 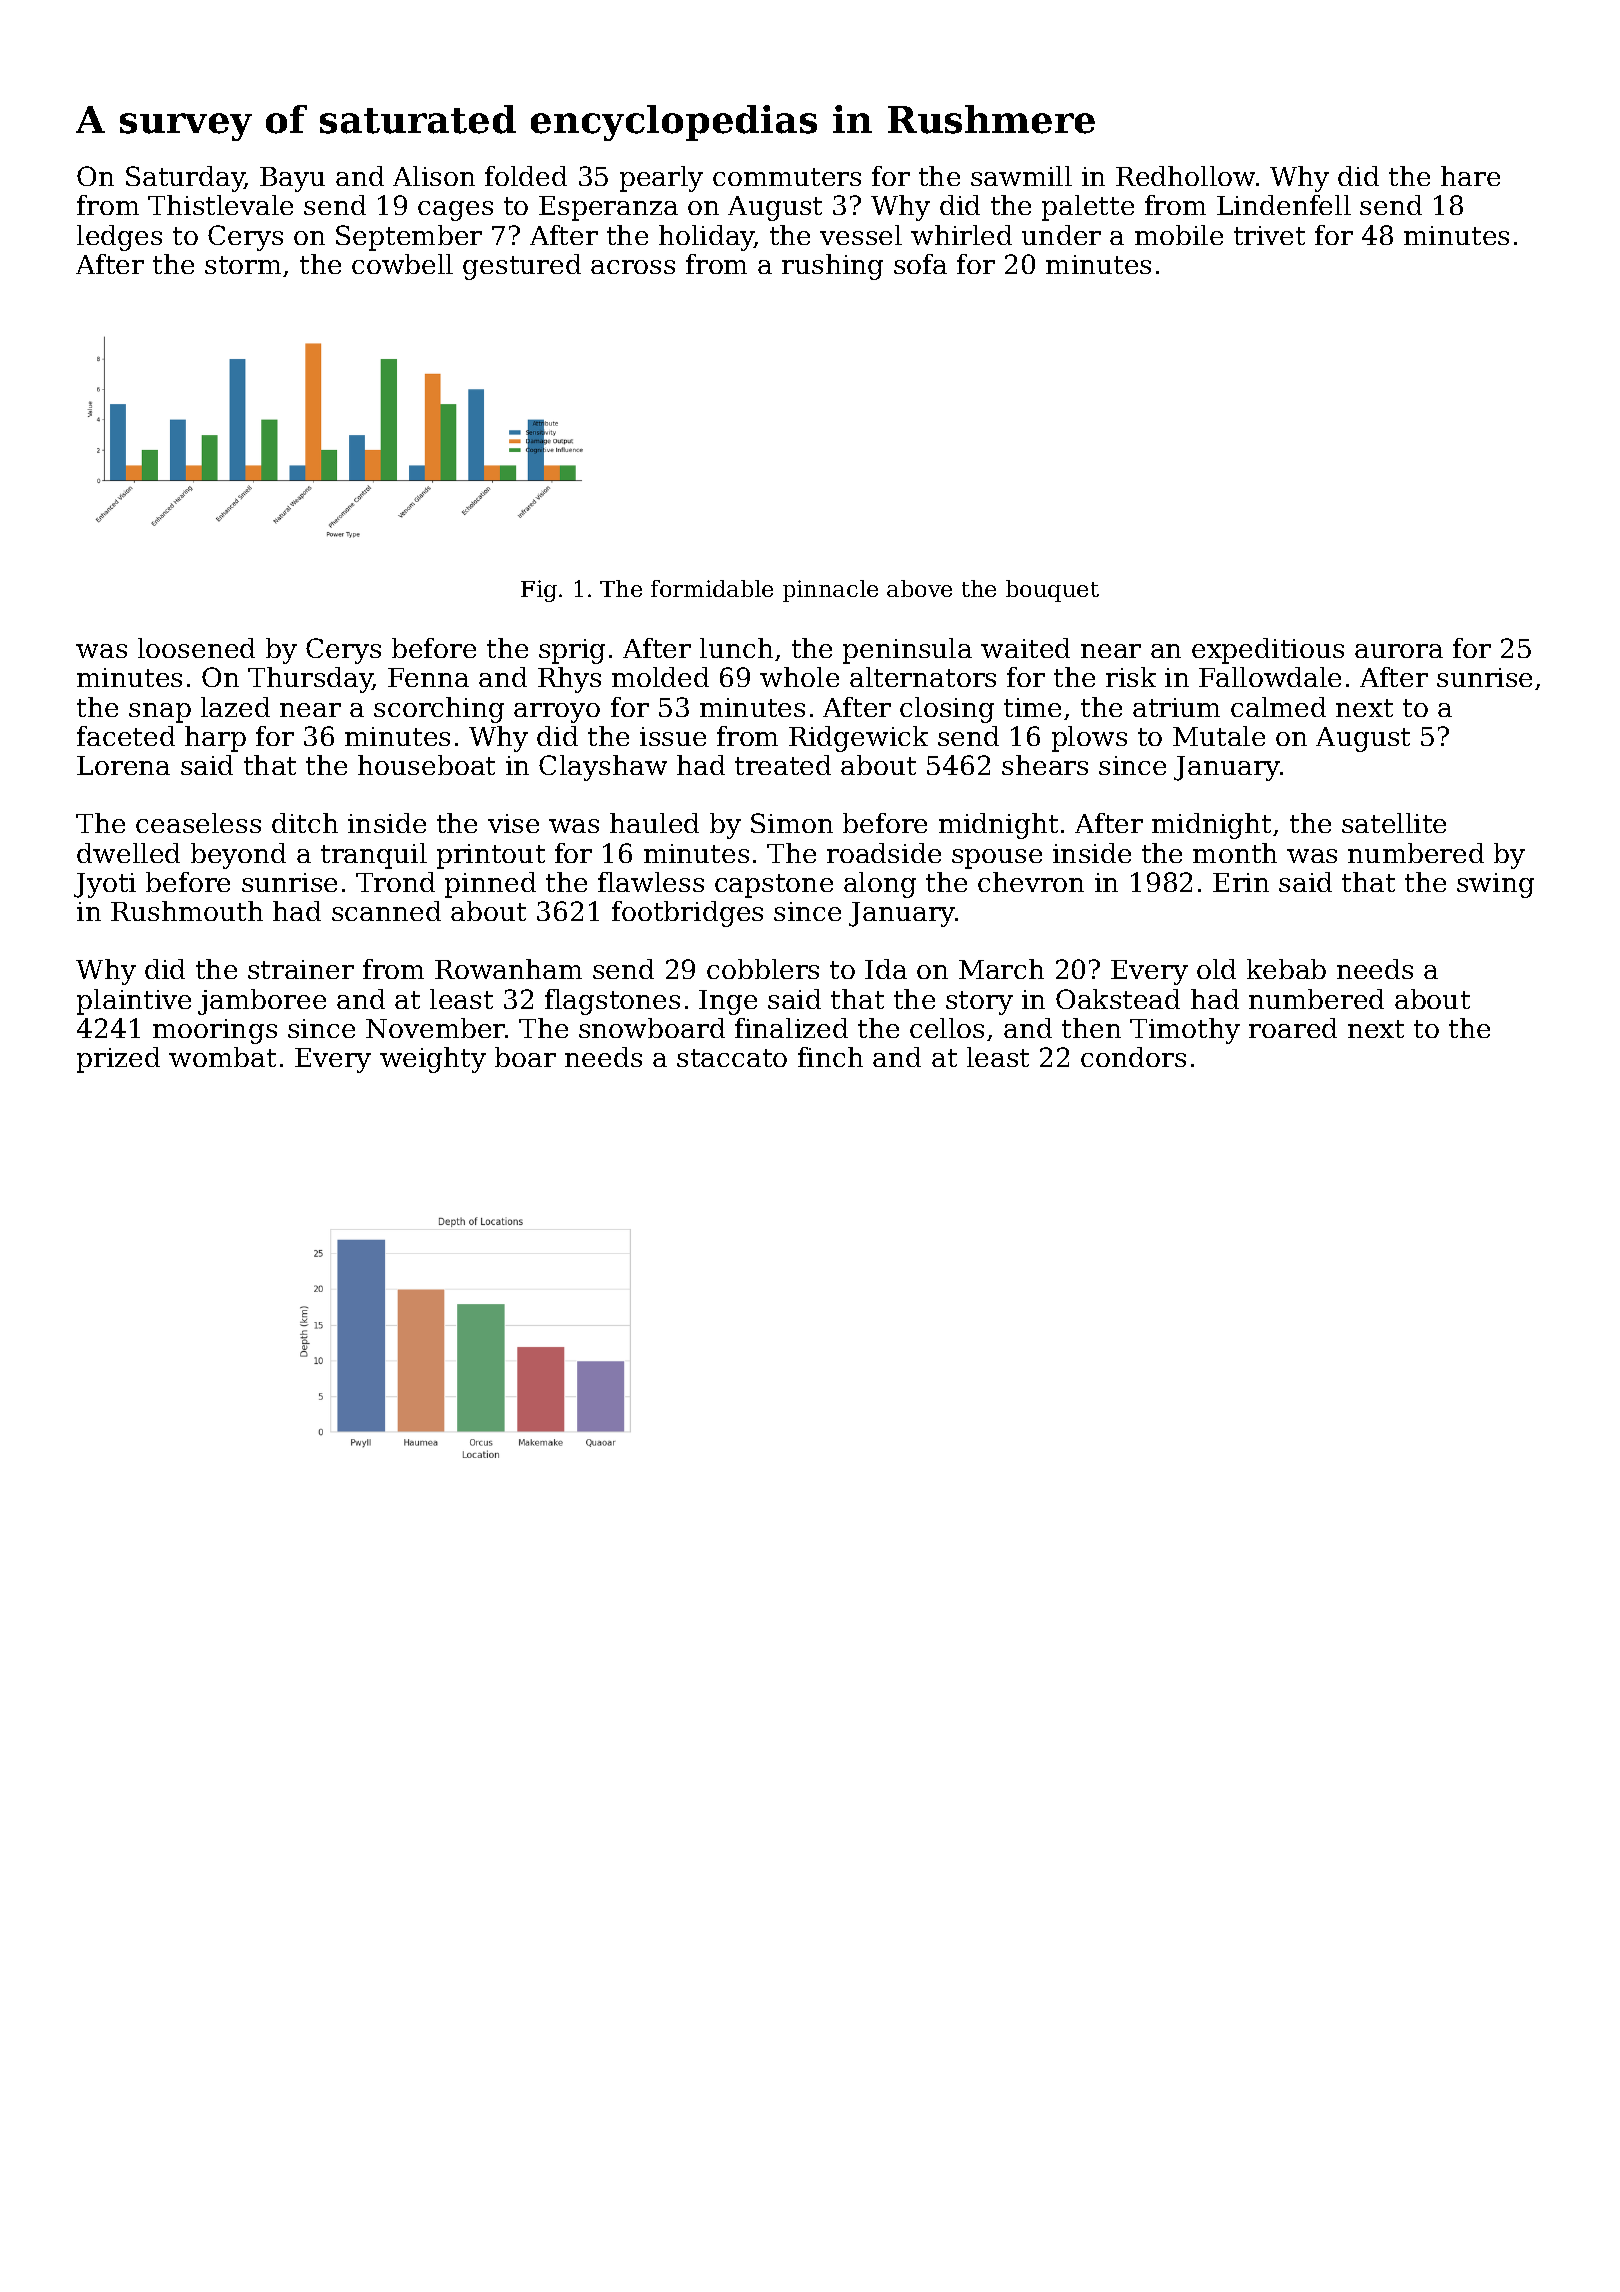 I want to click on satellite, so click(x=1394, y=823).
